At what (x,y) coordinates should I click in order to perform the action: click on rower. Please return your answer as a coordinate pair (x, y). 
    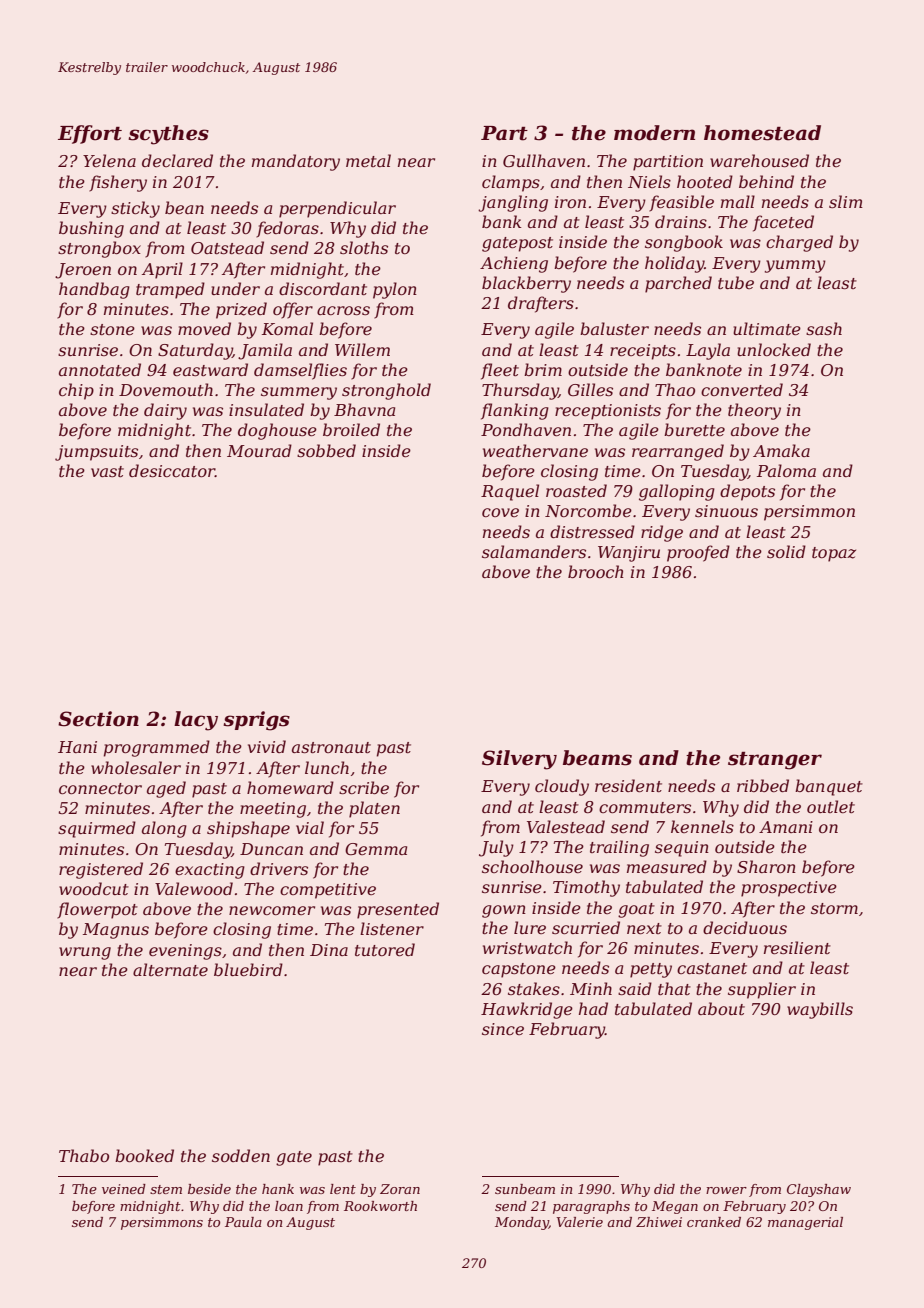
    Looking at the image, I should click on (726, 1190).
